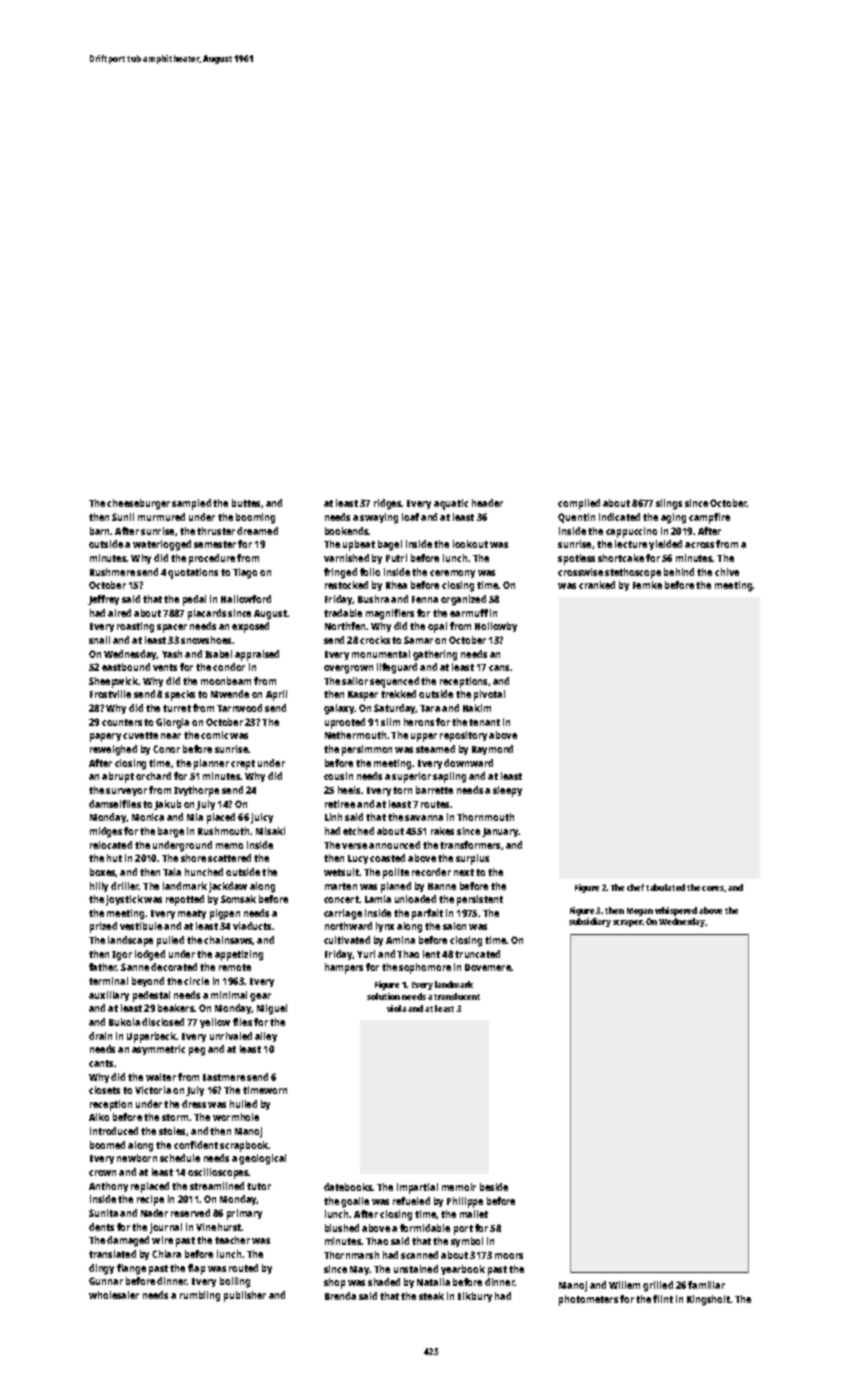 The width and height of the screenshot is (849, 1400). Describe the element at coordinates (138, 504) in the screenshot. I see `cheeseburger` at that location.
